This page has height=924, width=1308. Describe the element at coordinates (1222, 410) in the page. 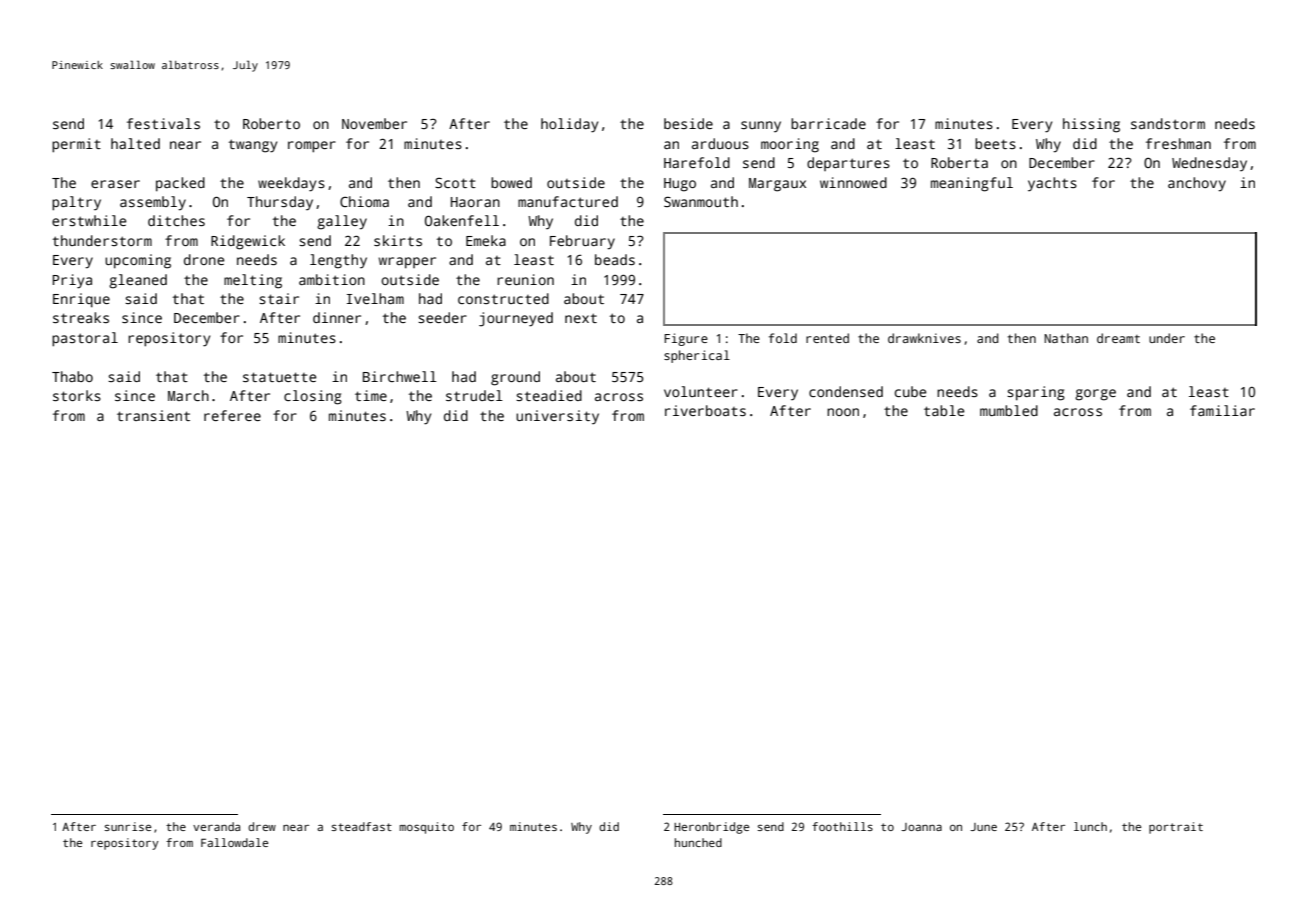

I see `familiar` at that location.
